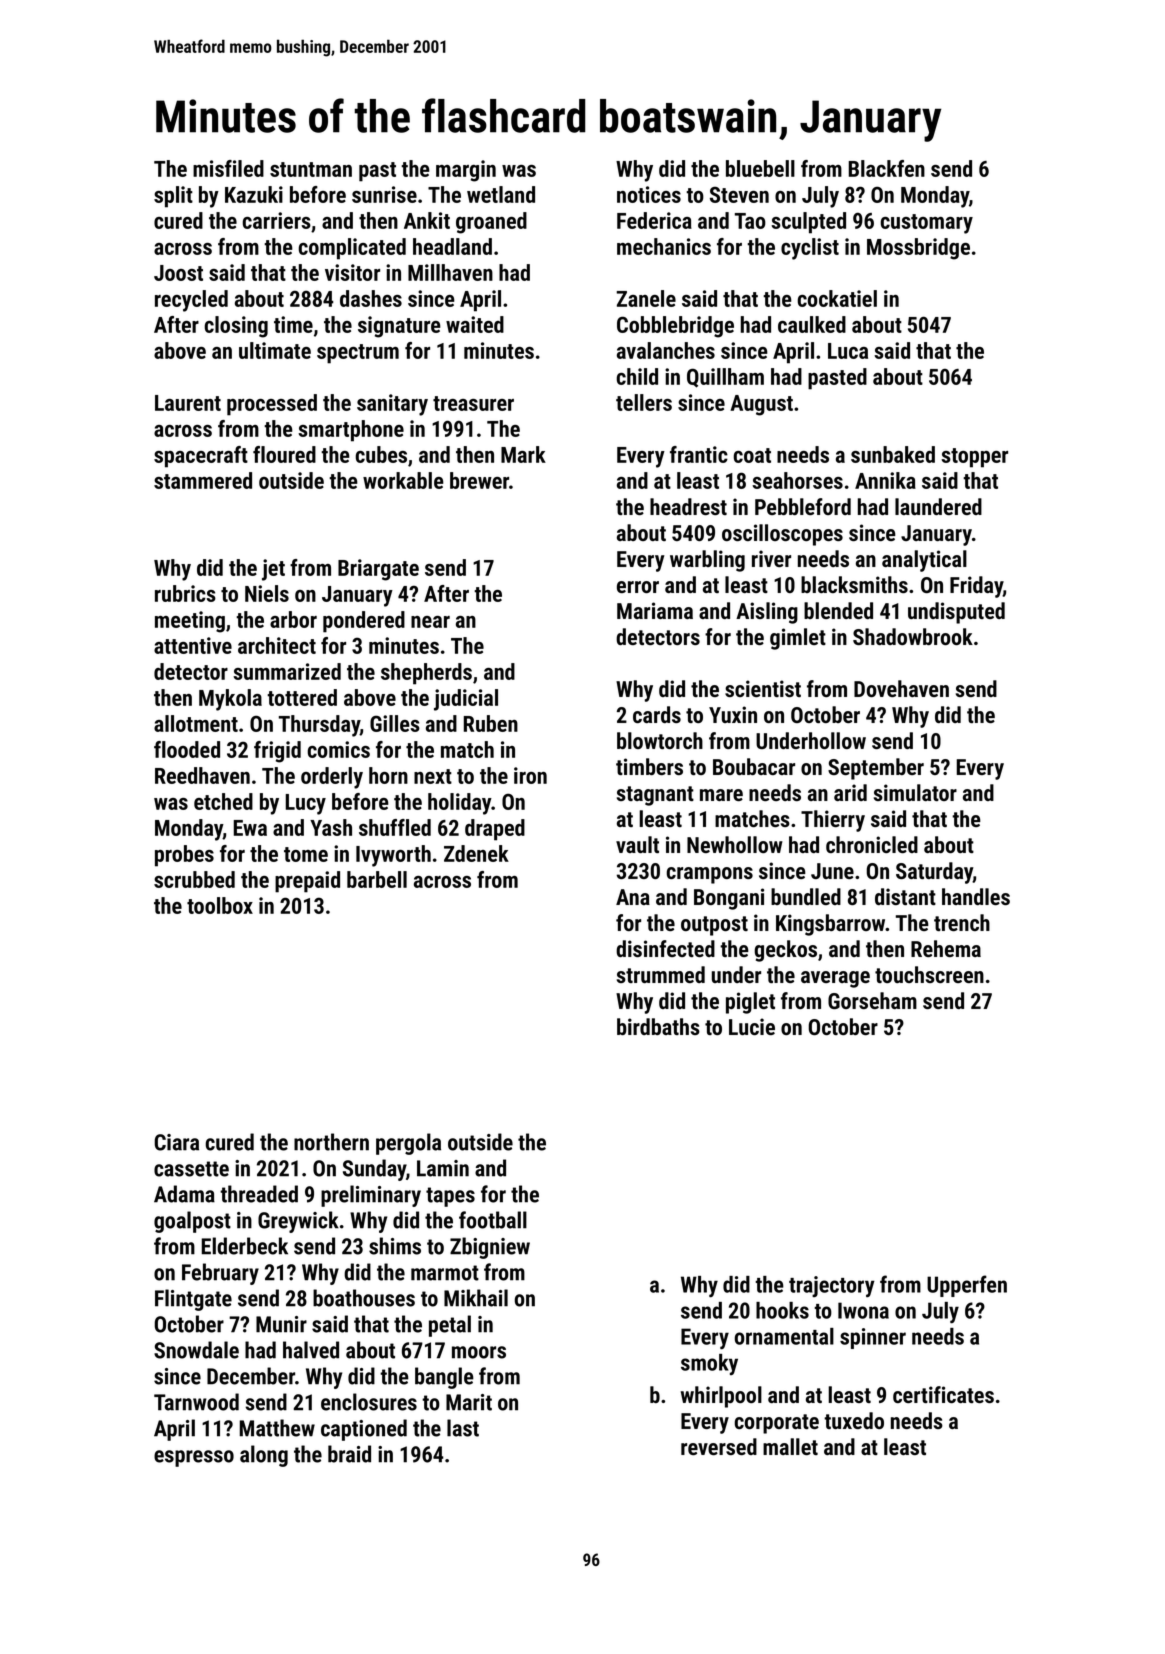  Describe the element at coordinates (408, 1144) in the screenshot. I see `pergola` at that location.
